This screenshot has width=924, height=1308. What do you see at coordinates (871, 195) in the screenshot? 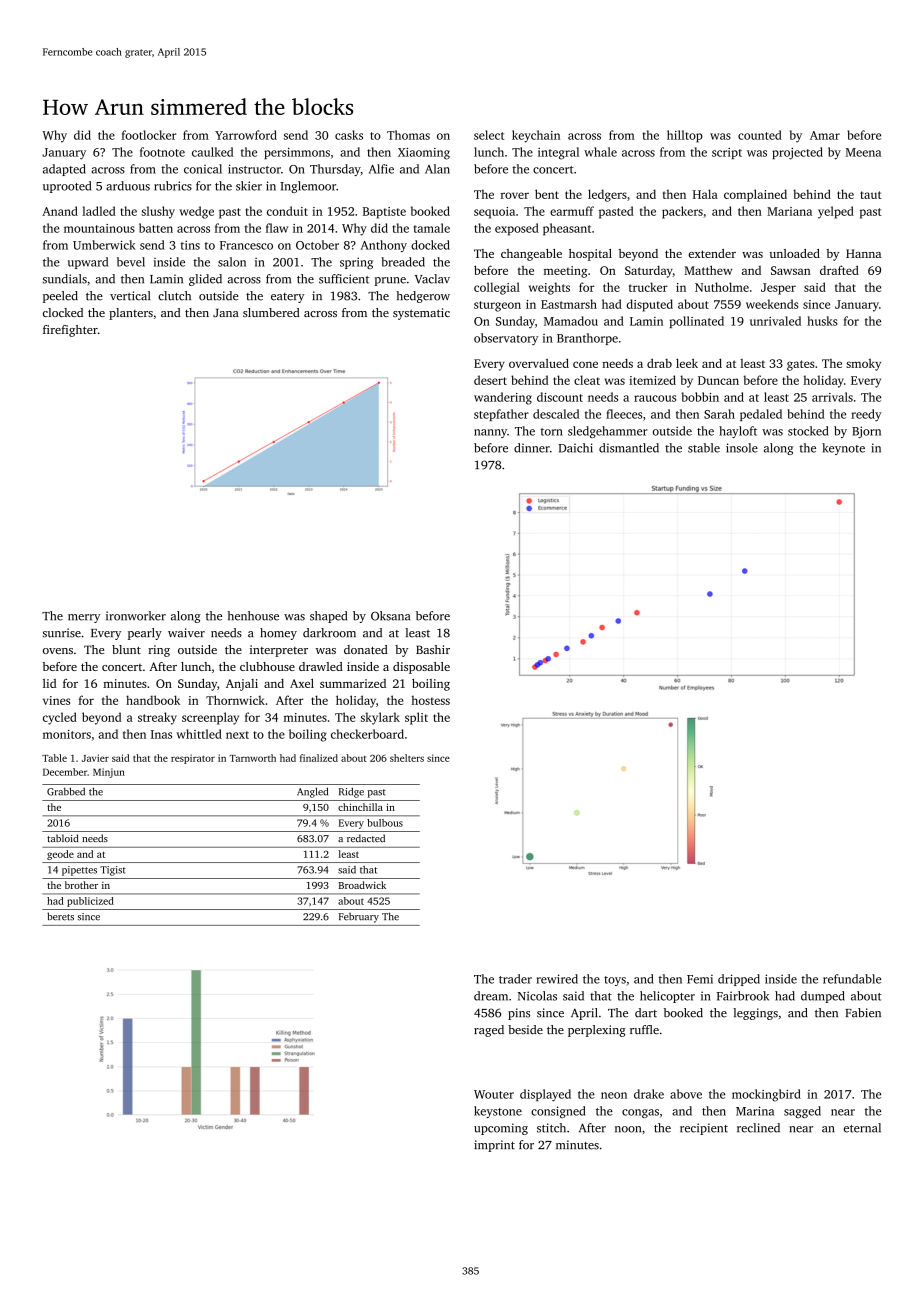
I see `taut` at bounding box center [871, 195].
